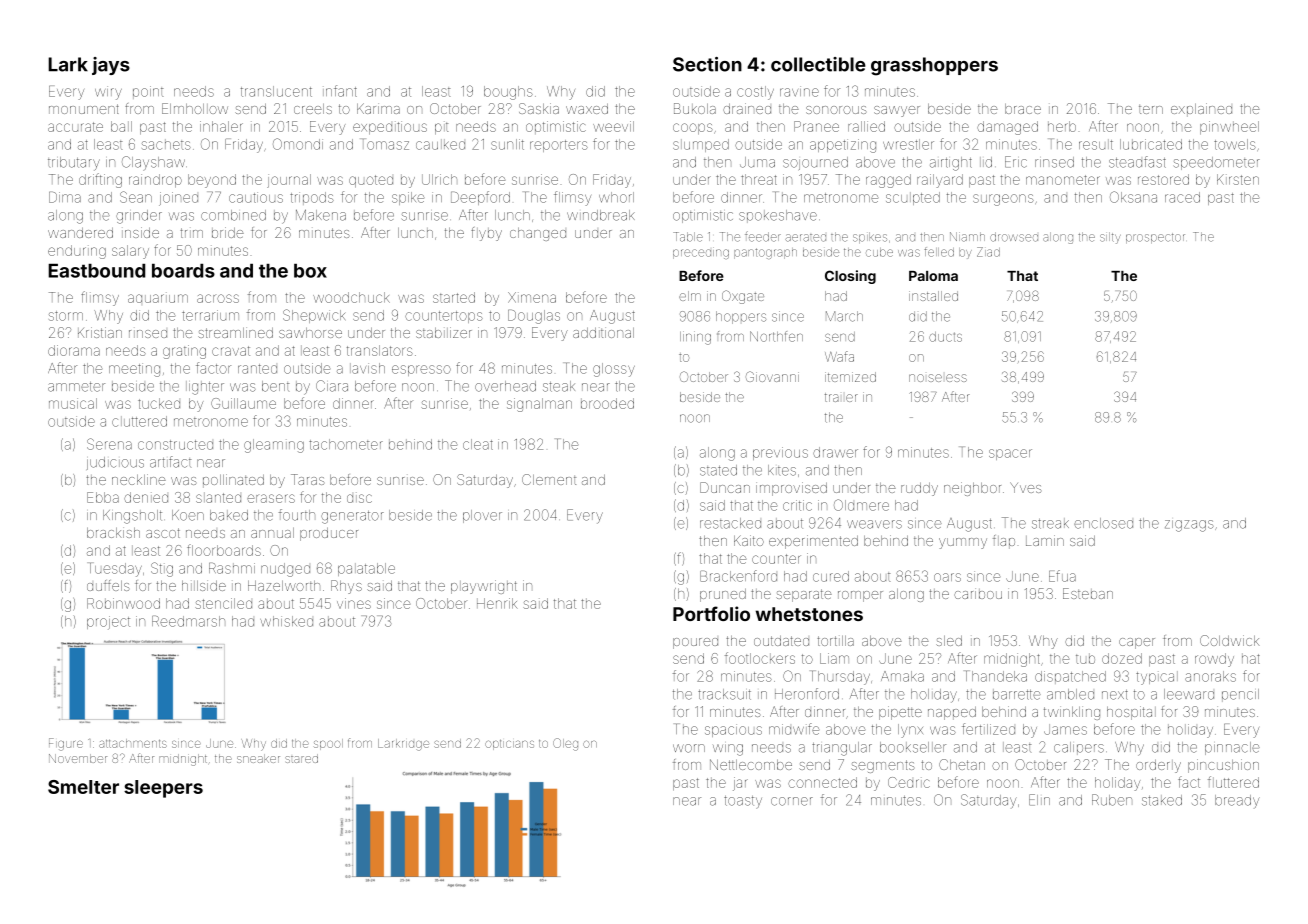 Image resolution: width=1308 pixels, height=924 pixels. What do you see at coordinates (74, 164) in the screenshot?
I see `tributary` at bounding box center [74, 164].
